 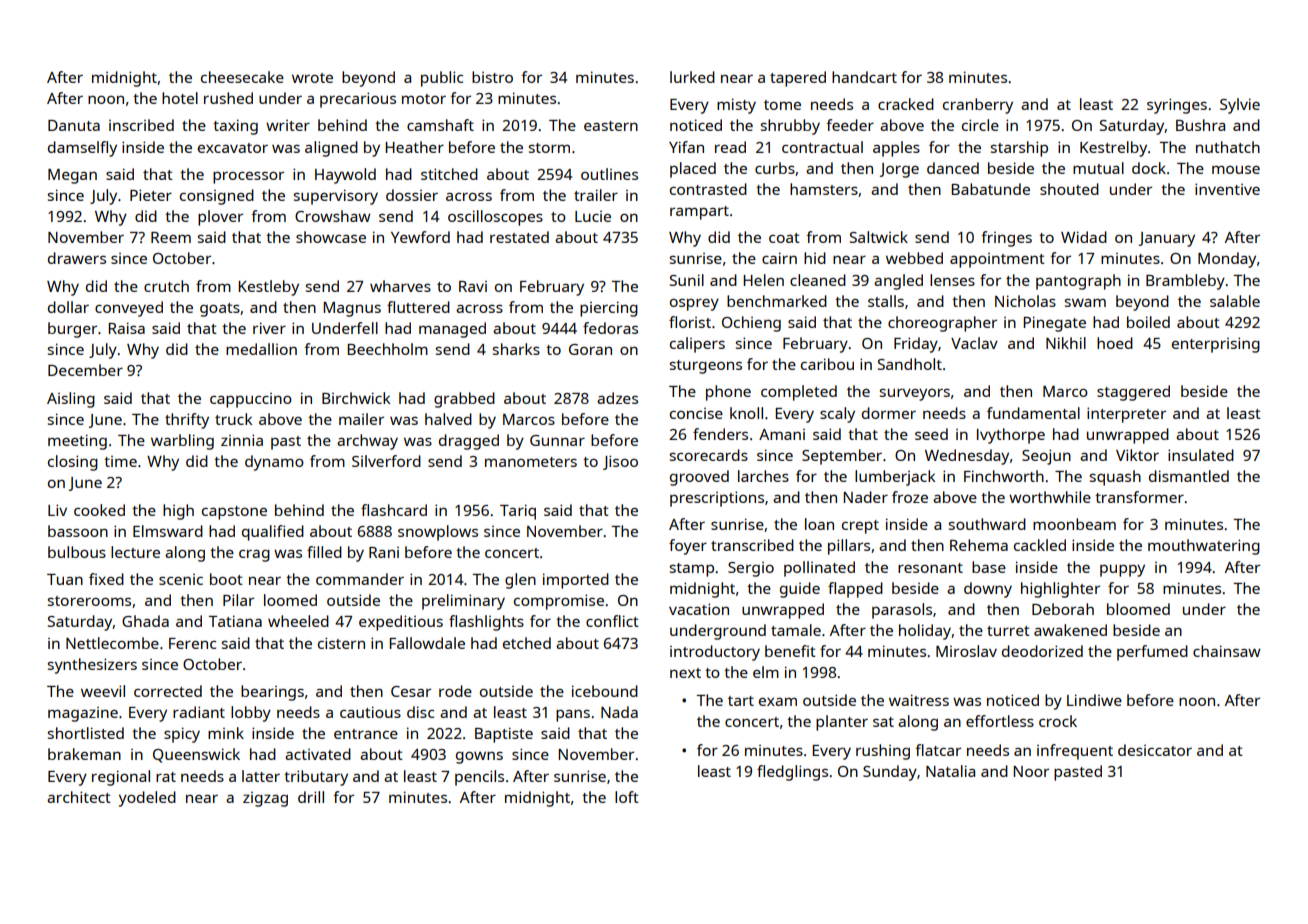 What do you see at coordinates (1133, 393) in the image?
I see `staggered` at bounding box center [1133, 393].
